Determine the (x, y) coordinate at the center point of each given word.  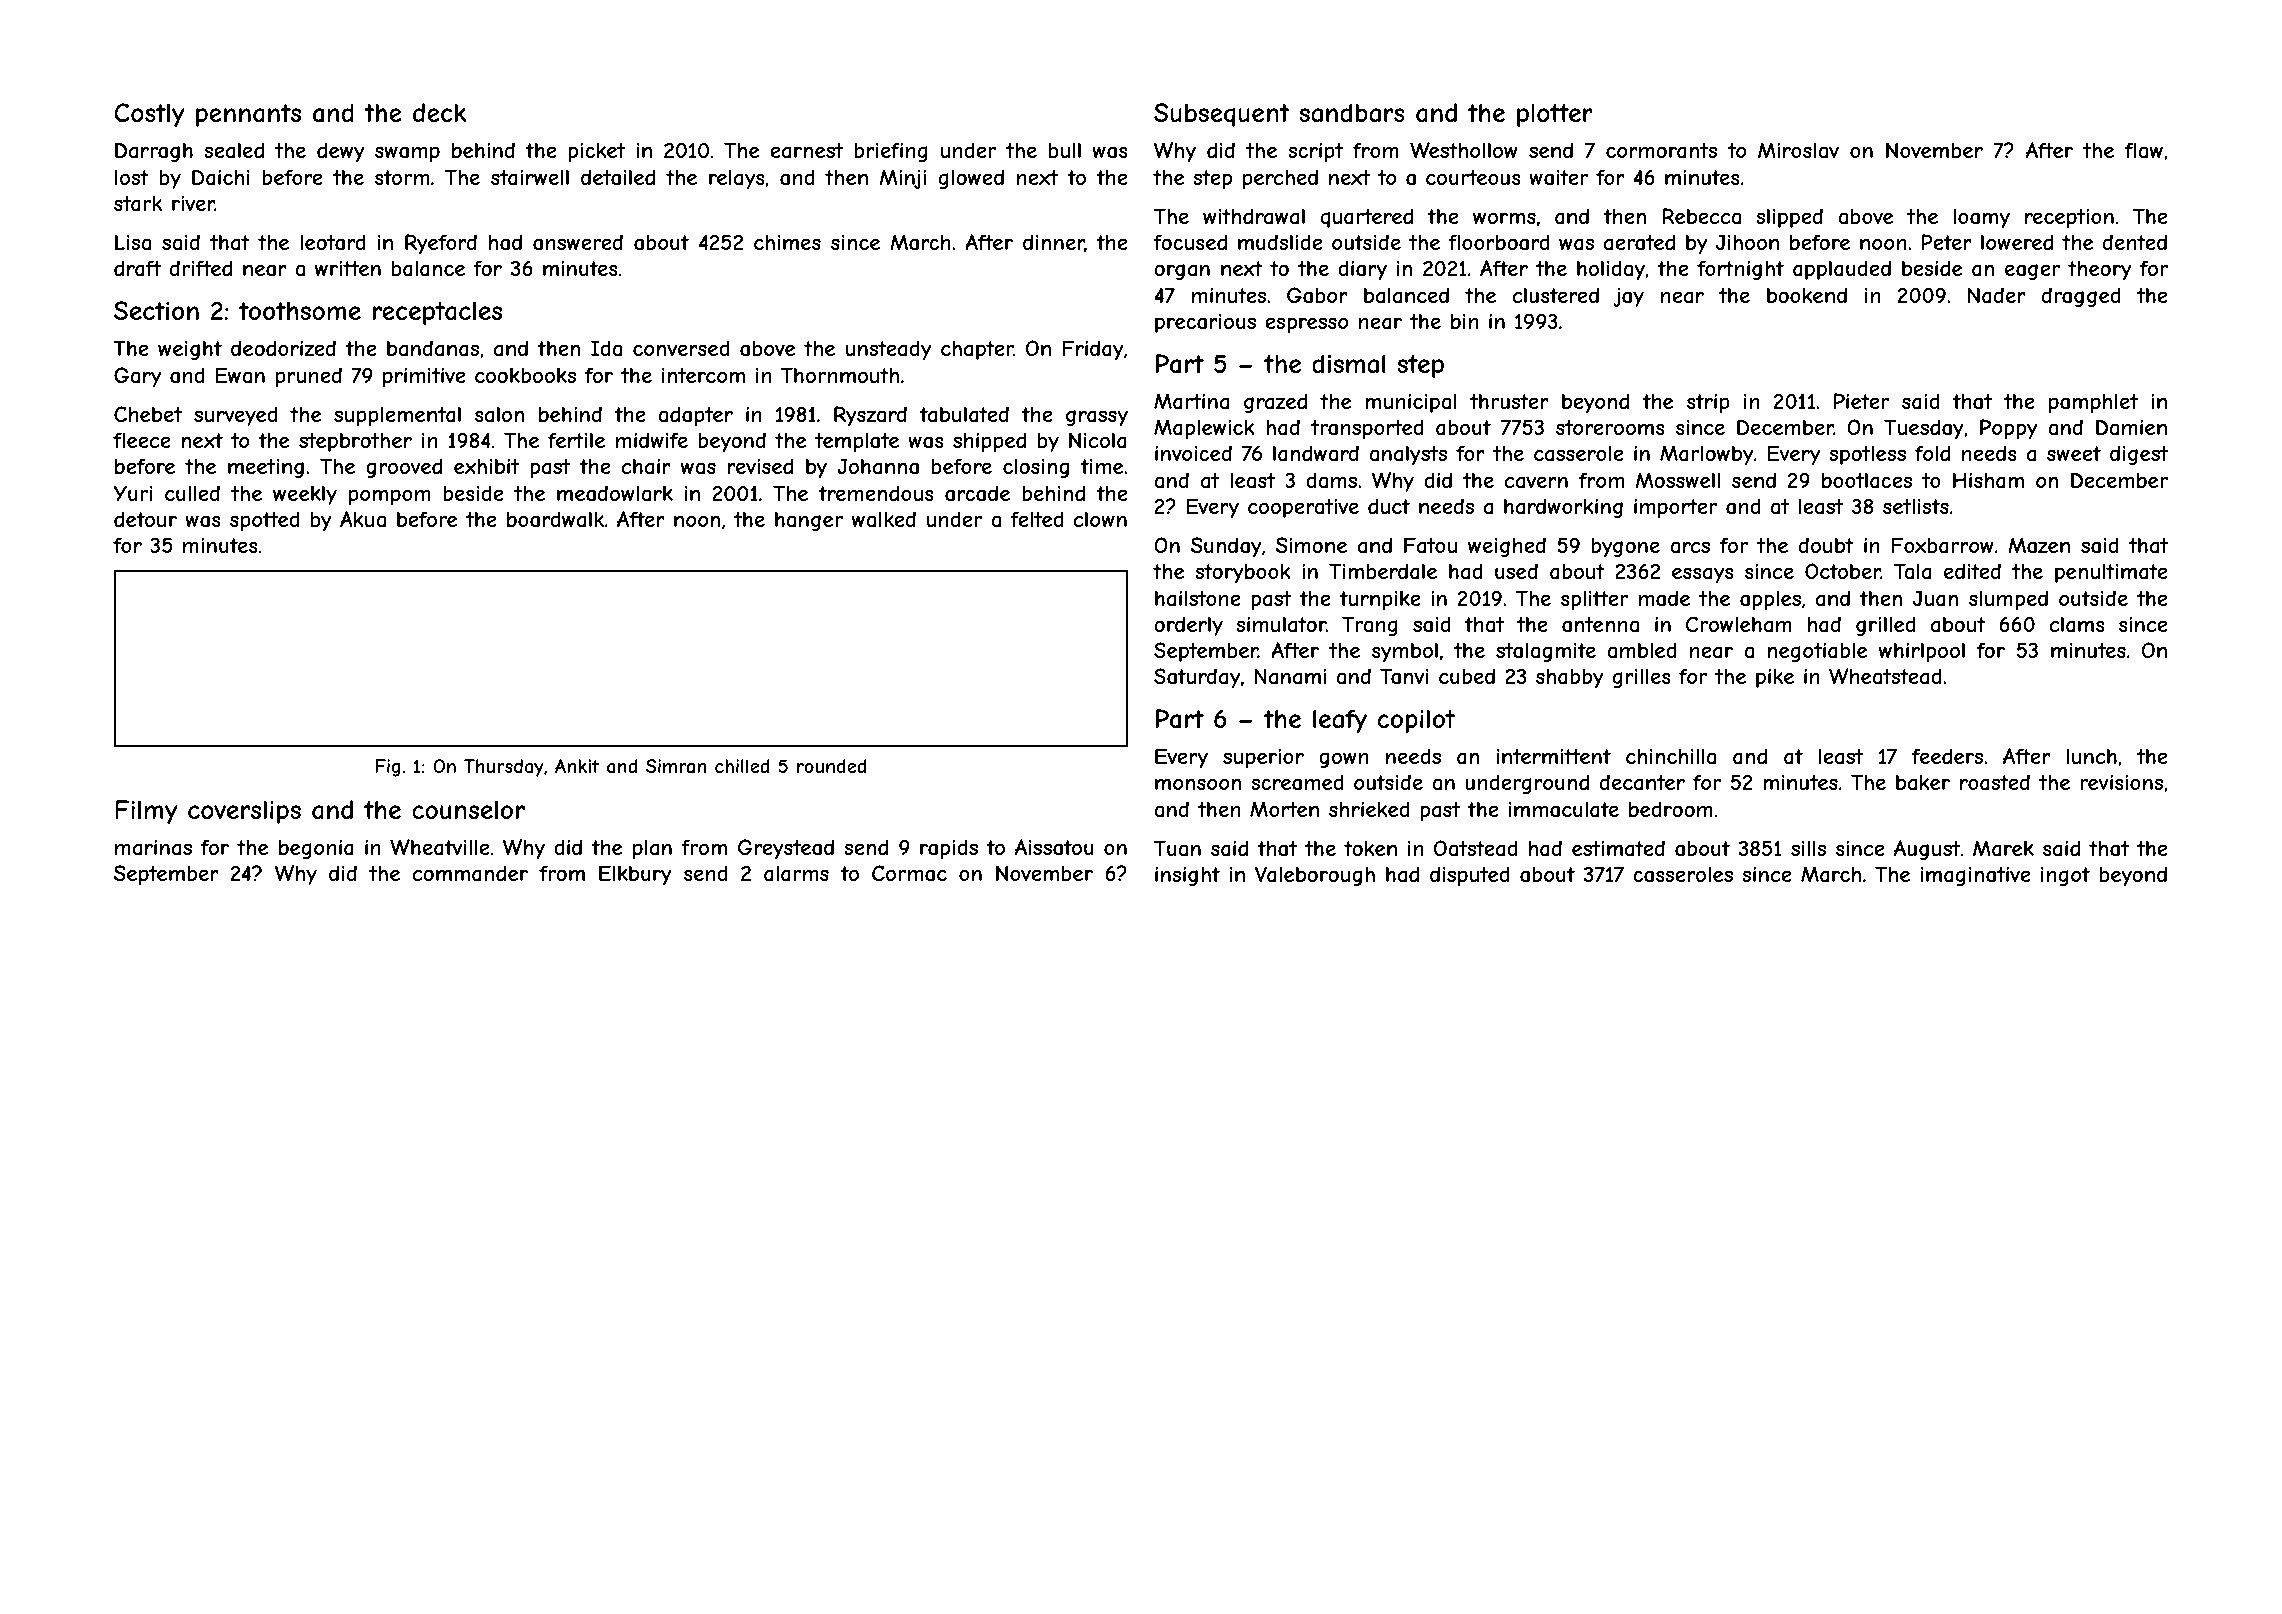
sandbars (1352, 113)
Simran (676, 766)
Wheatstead (1885, 676)
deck (439, 112)
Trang (1370, 626)
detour (145, 519)
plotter (1555, 115)
